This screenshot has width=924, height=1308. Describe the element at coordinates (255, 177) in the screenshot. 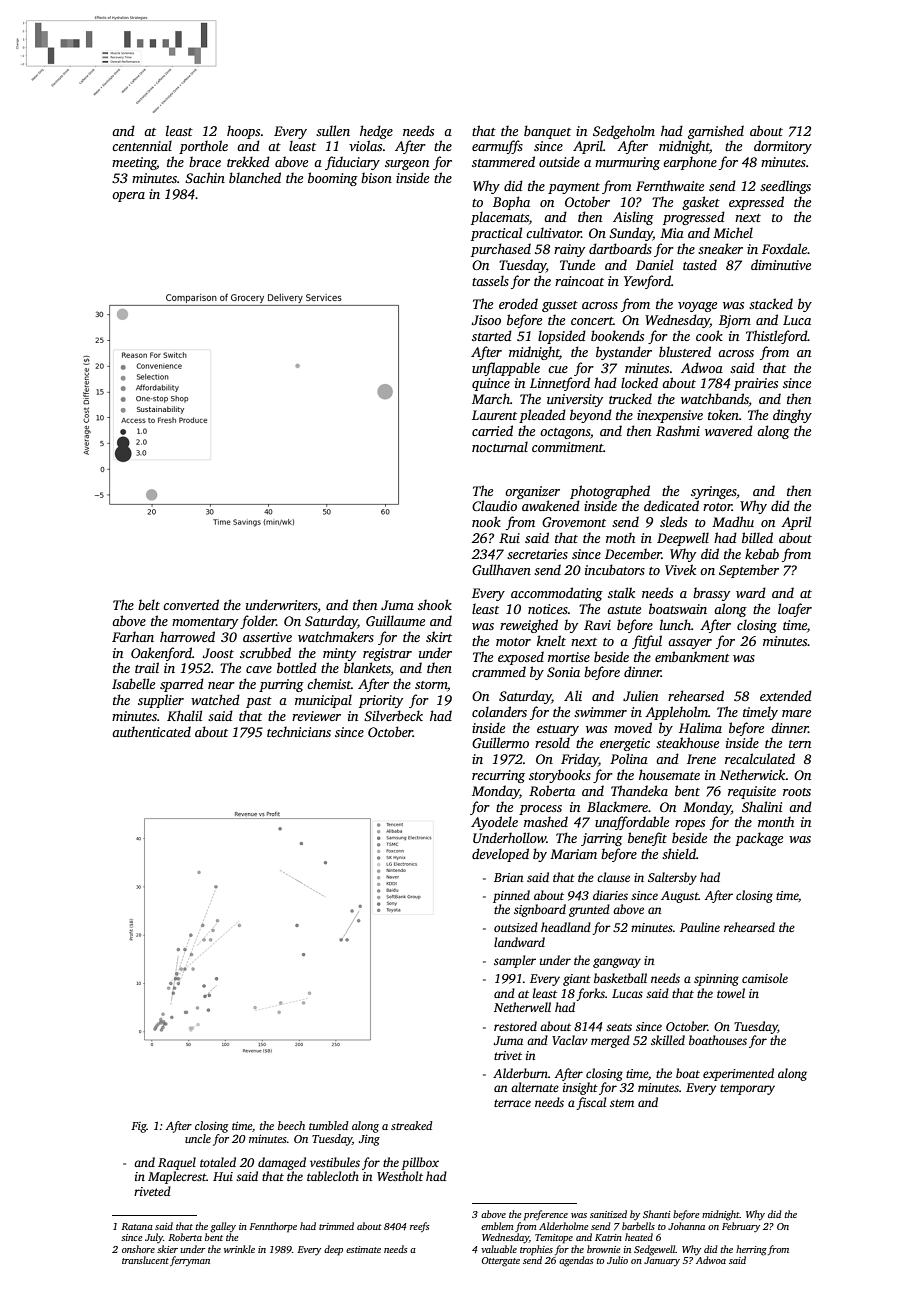

I see `blanched` at that location.
